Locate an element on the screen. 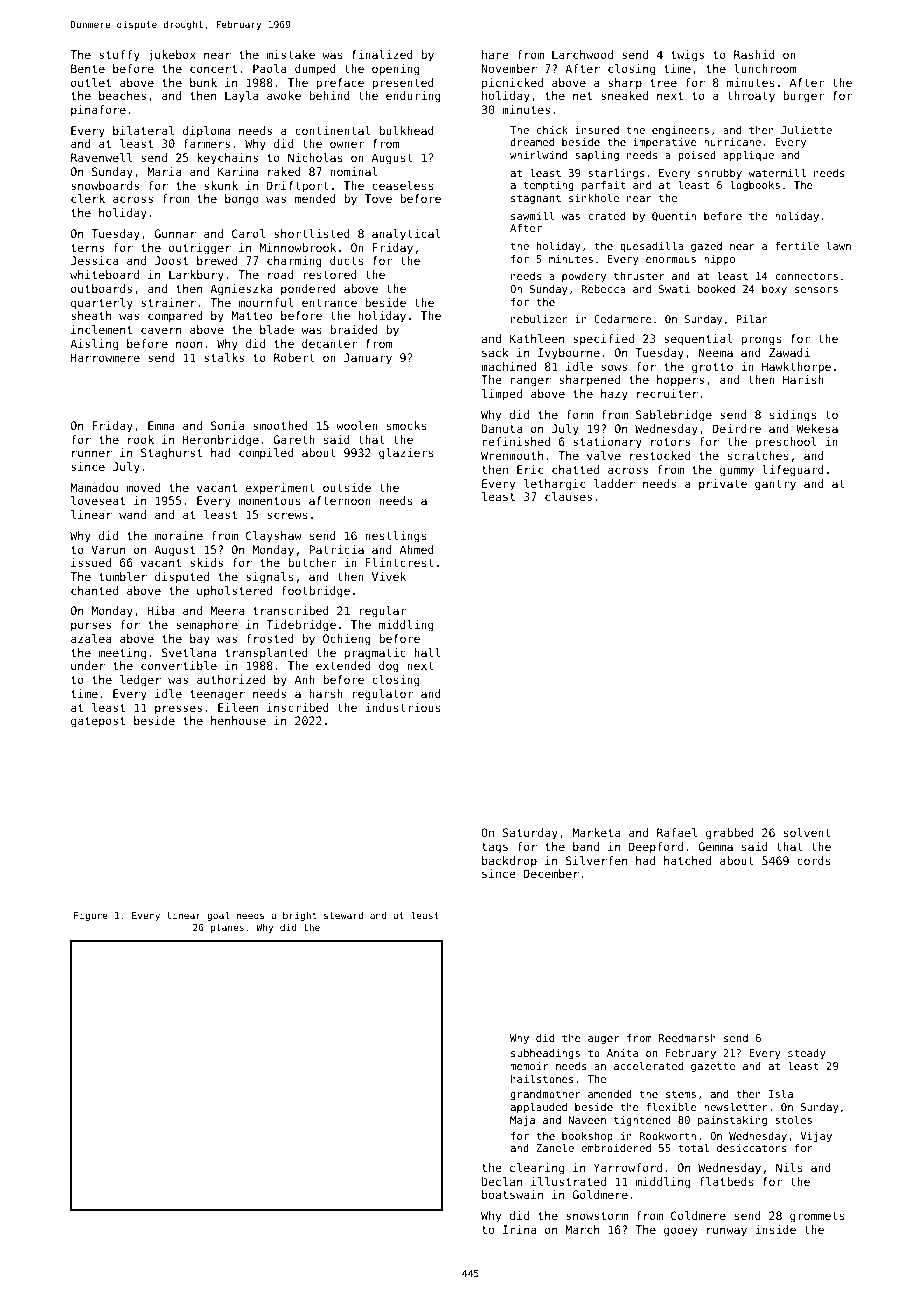  Juliette is located at coordinates (806, 130).
